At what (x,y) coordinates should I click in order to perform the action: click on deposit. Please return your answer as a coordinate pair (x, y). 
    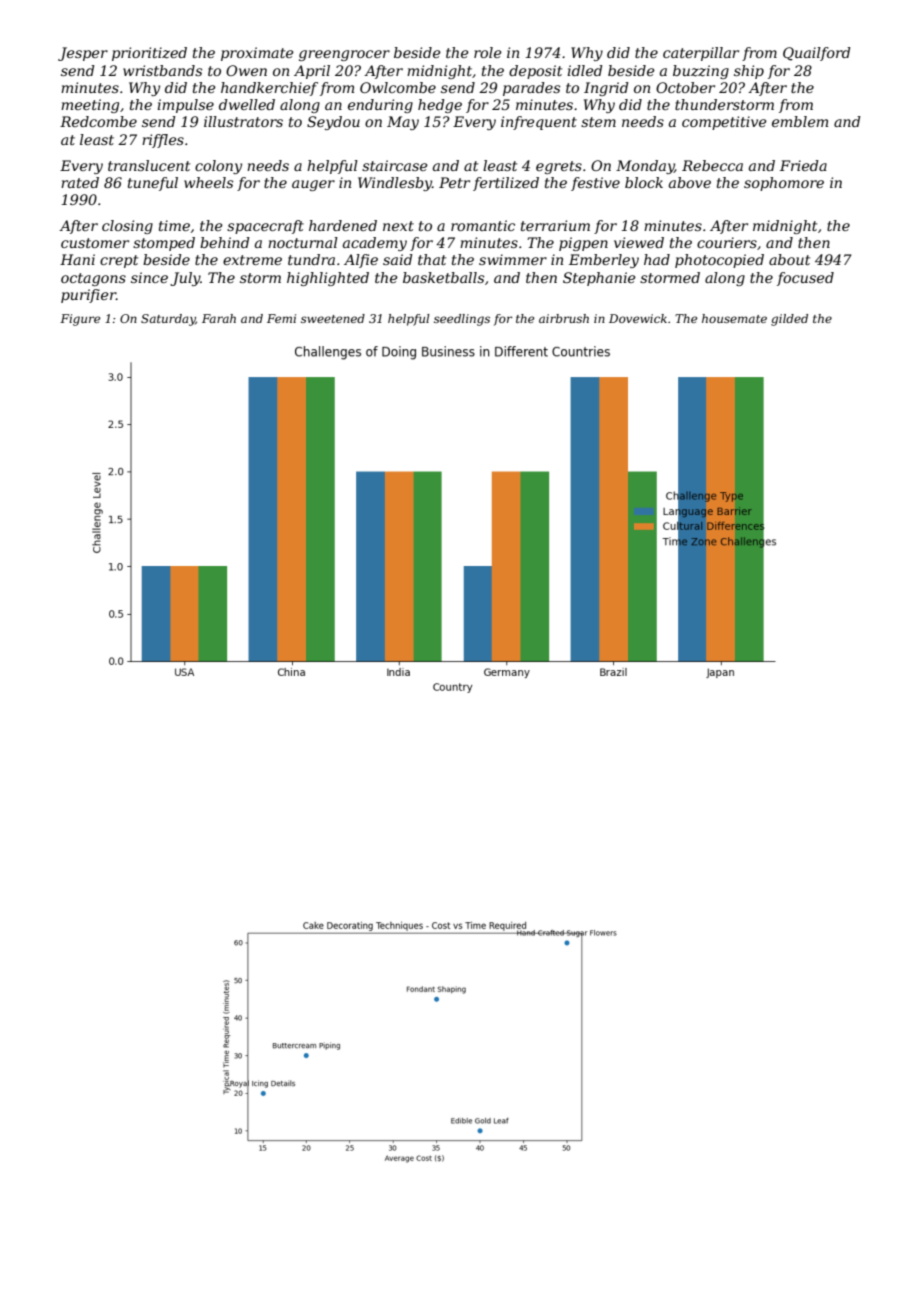
    Looking at the image, I should click on (535, 72).
